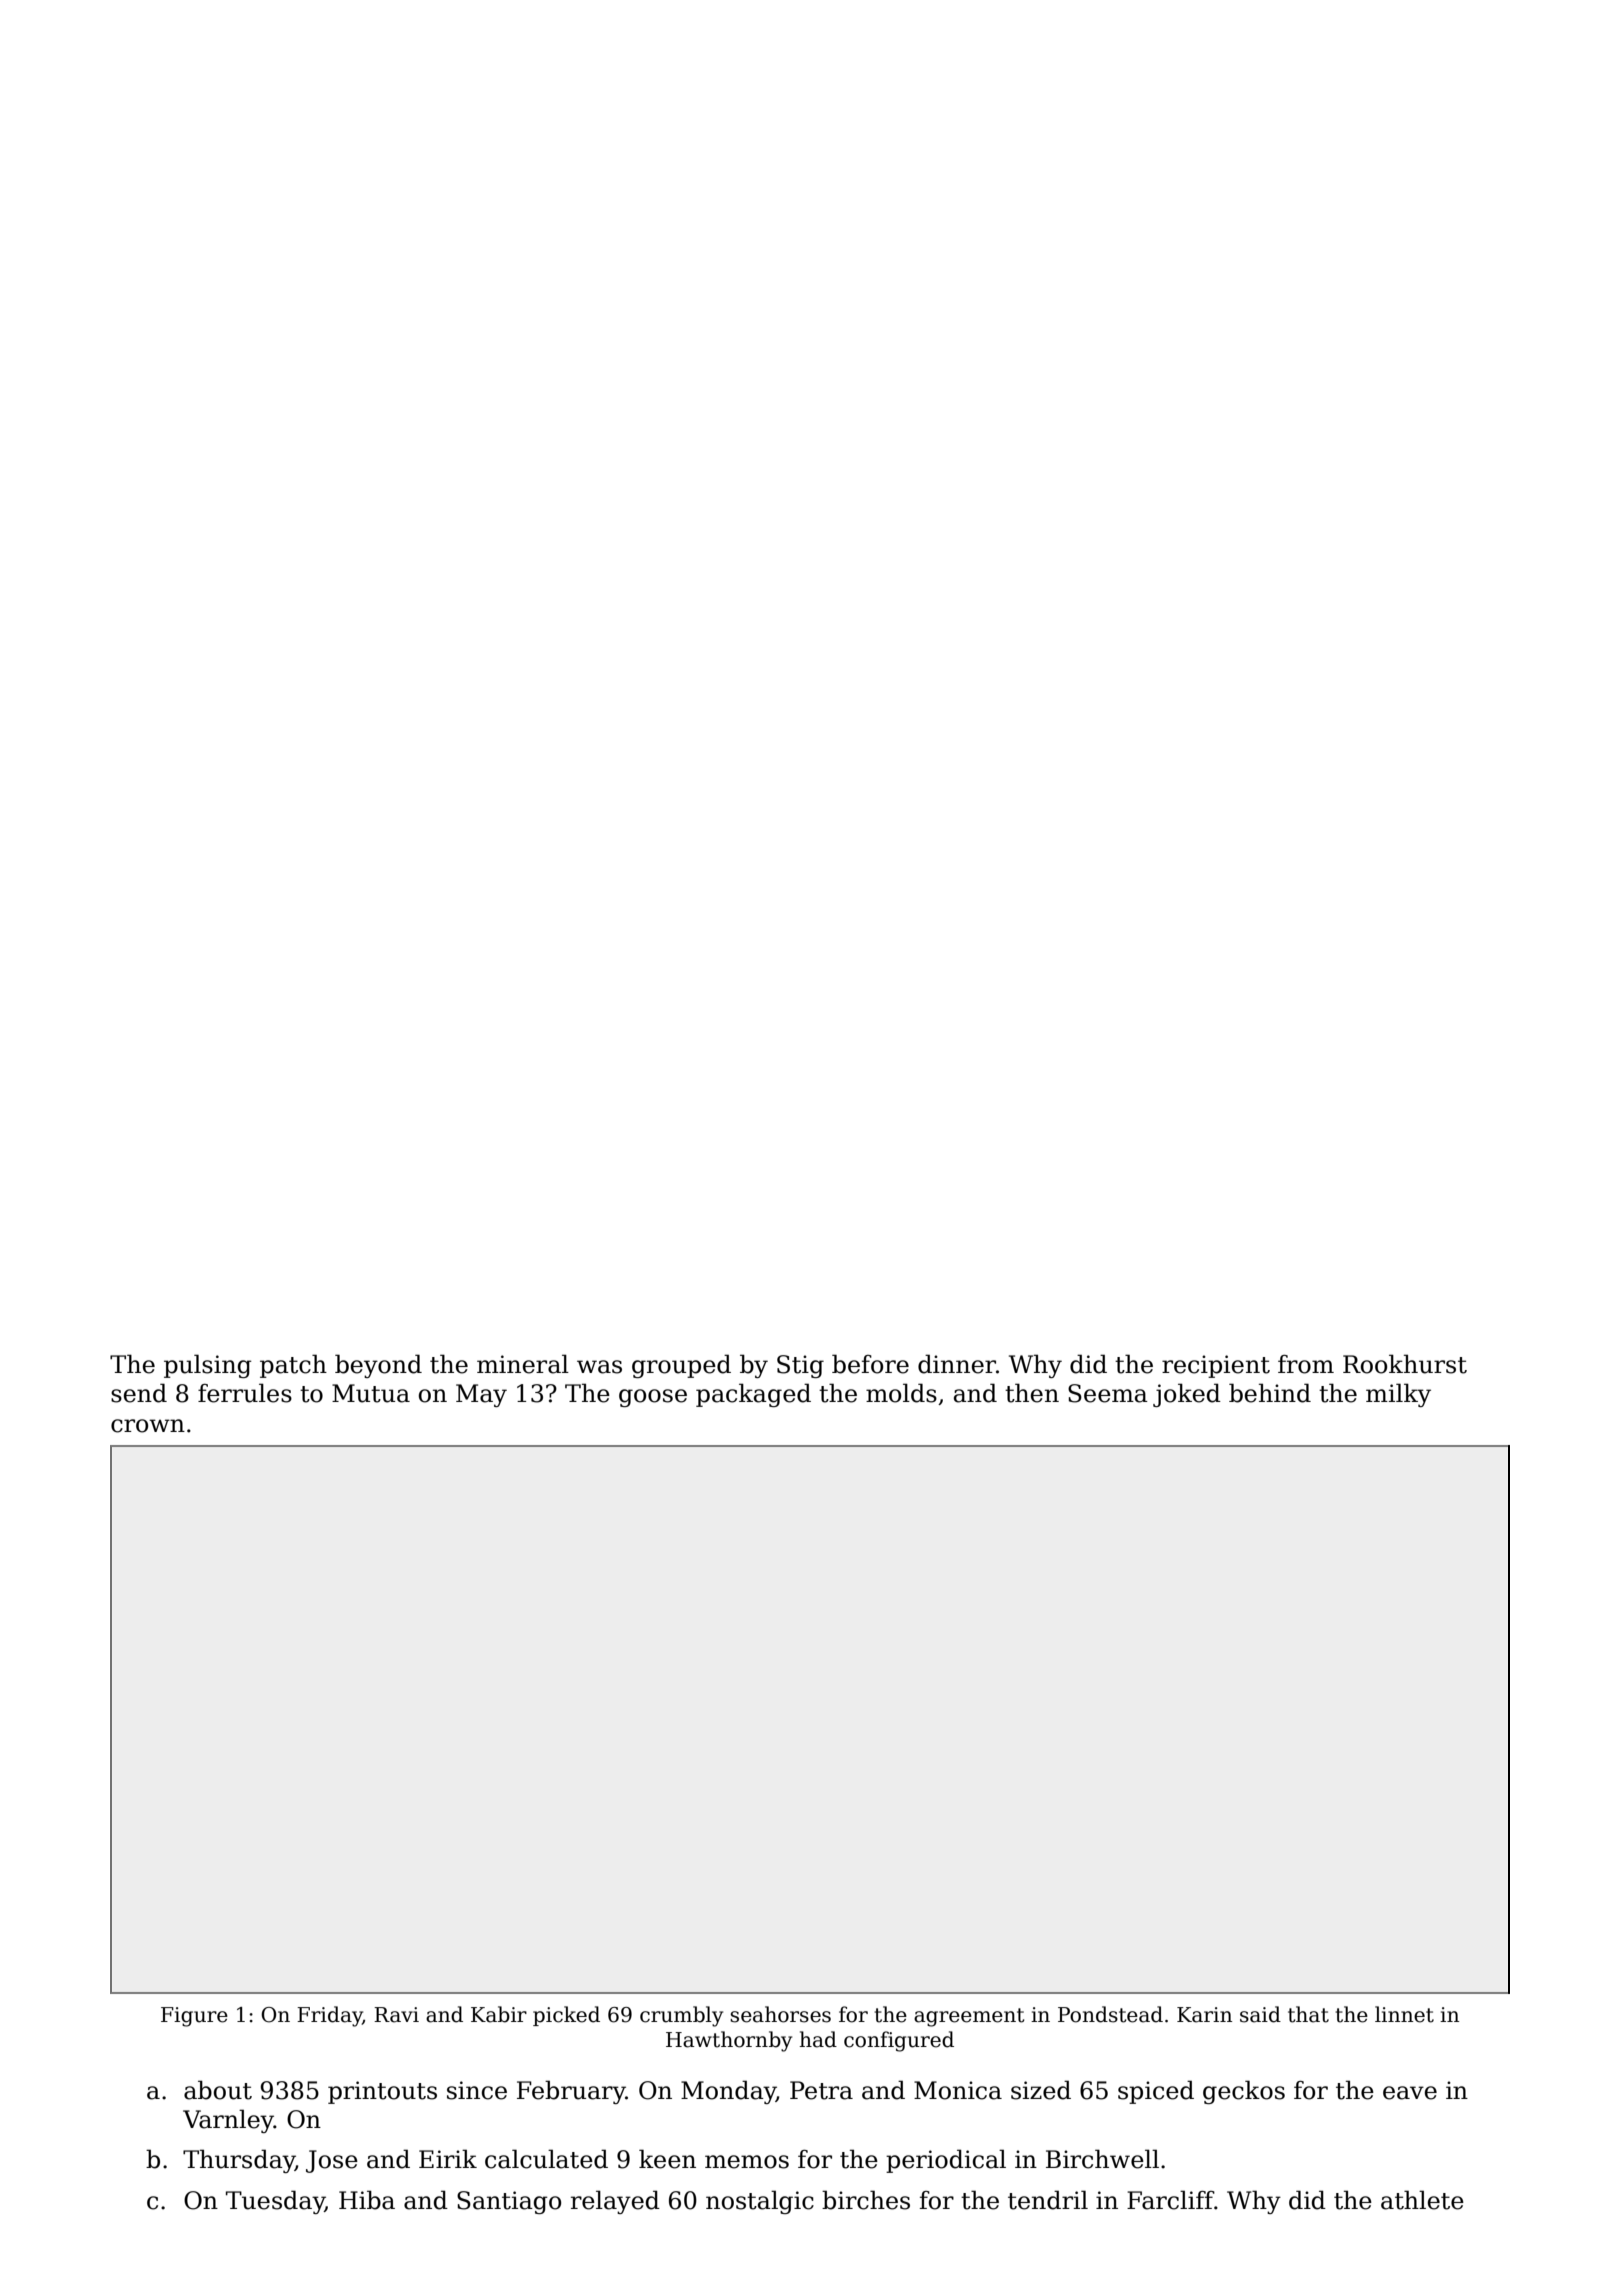 The height and width of the screenshot is (2292, 1620). What do you see at coordinates (207, 1366) in the screenshot?
I see `pulsing` at bounding box center [207, 1366].
